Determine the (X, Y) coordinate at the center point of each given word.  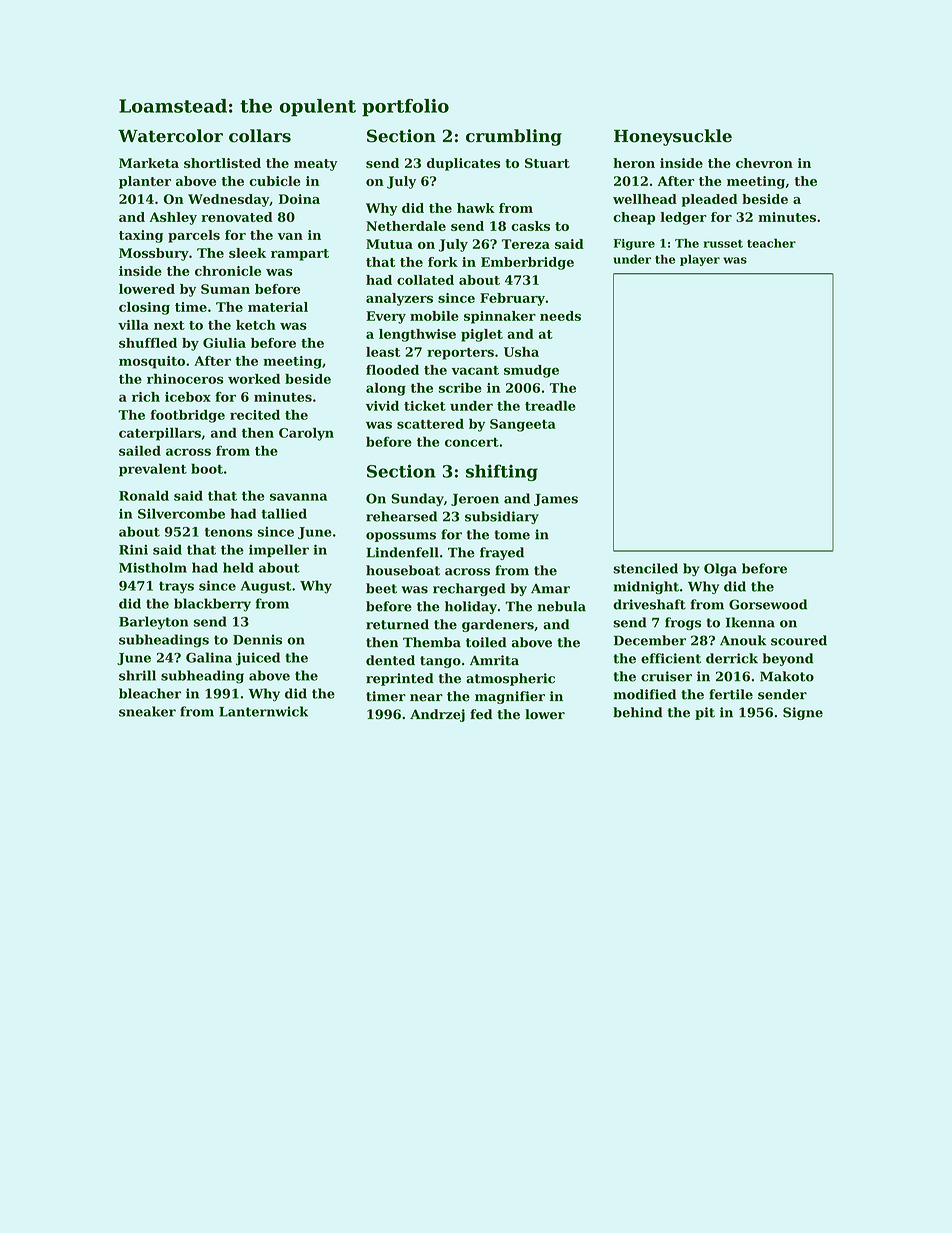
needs (560, 316)
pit (705, 713)
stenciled (645, 568)
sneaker (147, 711)
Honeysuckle (673, 137)
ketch (256, 325)
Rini (133, 550)
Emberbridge (527, 263)
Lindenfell (402, 552)
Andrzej (437, 715)
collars (260, 136)
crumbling (514, 137)
